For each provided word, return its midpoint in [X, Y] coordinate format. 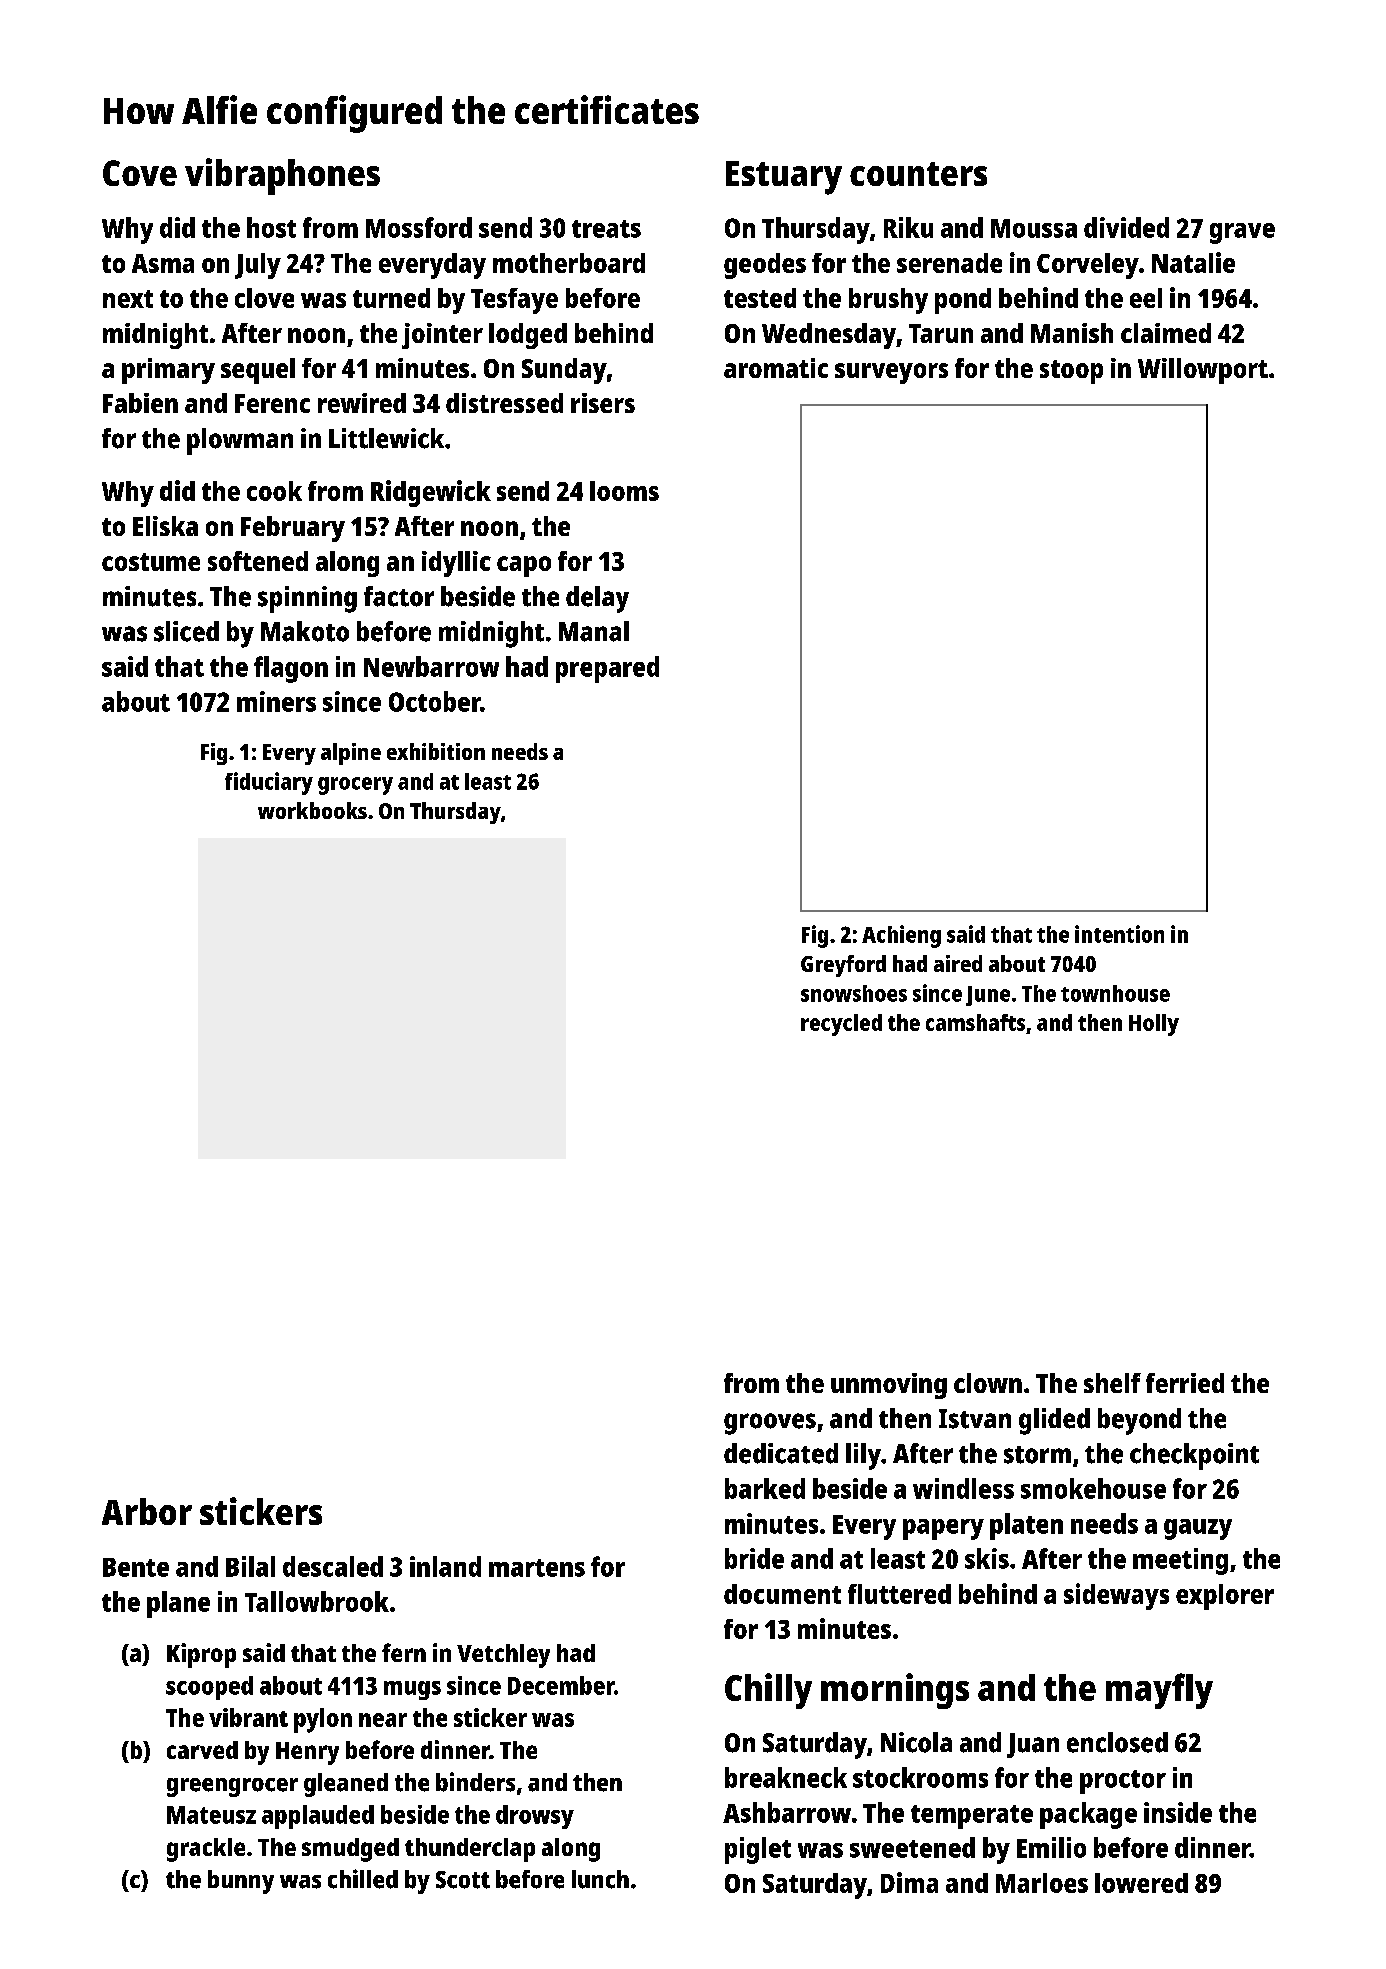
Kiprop [201, 1655]
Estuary [784, 178]
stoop [1071, 372]
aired [958, 963]
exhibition [436, 751]
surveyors [891, 373]
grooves [770, 1424]
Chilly [768, 1691]
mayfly [1159, 1691]
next [128, 299]
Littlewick [386, 438]
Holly [1154, 1025]
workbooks [312, 810]
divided [1126, 227]
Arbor [147, 1511]
